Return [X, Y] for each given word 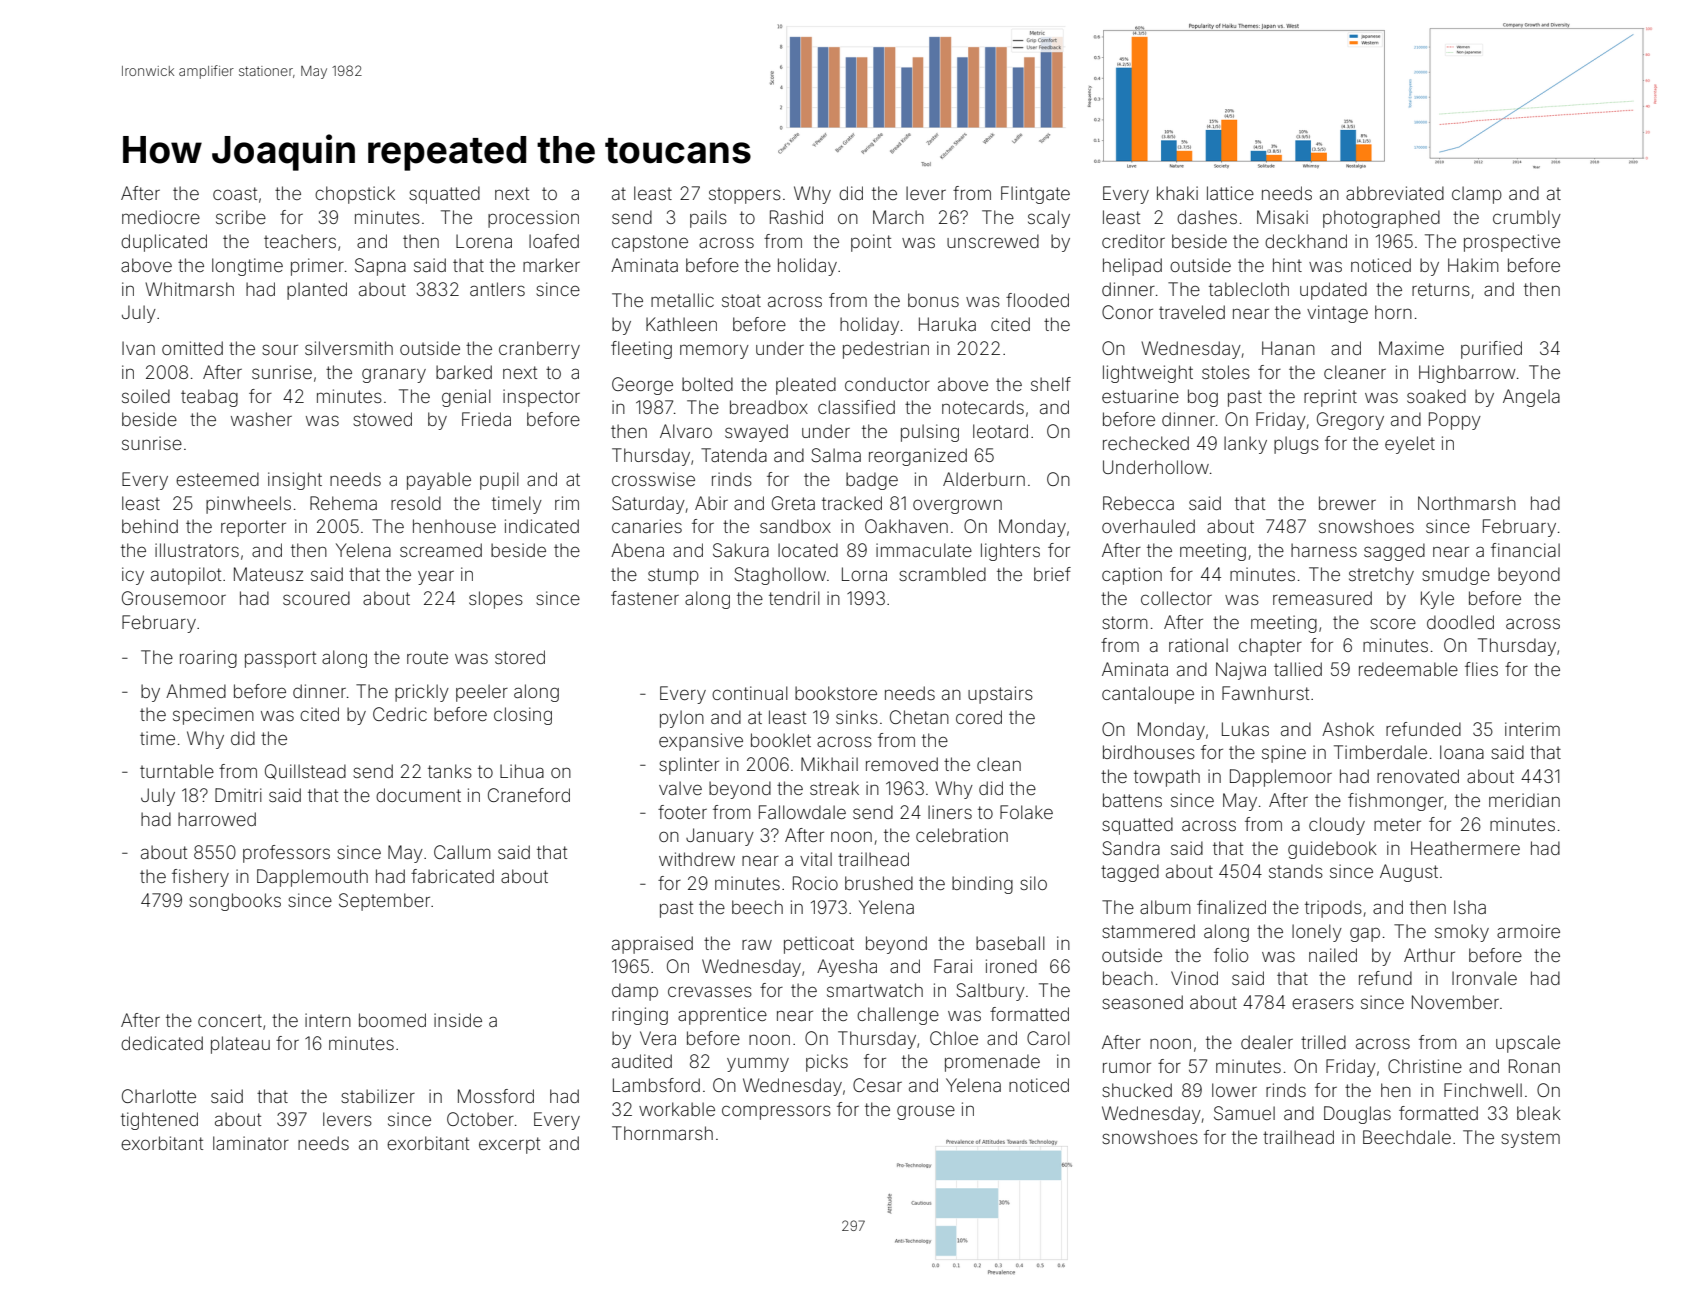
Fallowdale [802, 812]
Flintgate [1035, 195]
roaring [208, 659]
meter [1397, 824]
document [418, 795]
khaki [1177, 193]
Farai [953, 966]
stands [1296, 871]
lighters [1010, 552]
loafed [554, 241]
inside [458, 1020]
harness [1324, 550]
